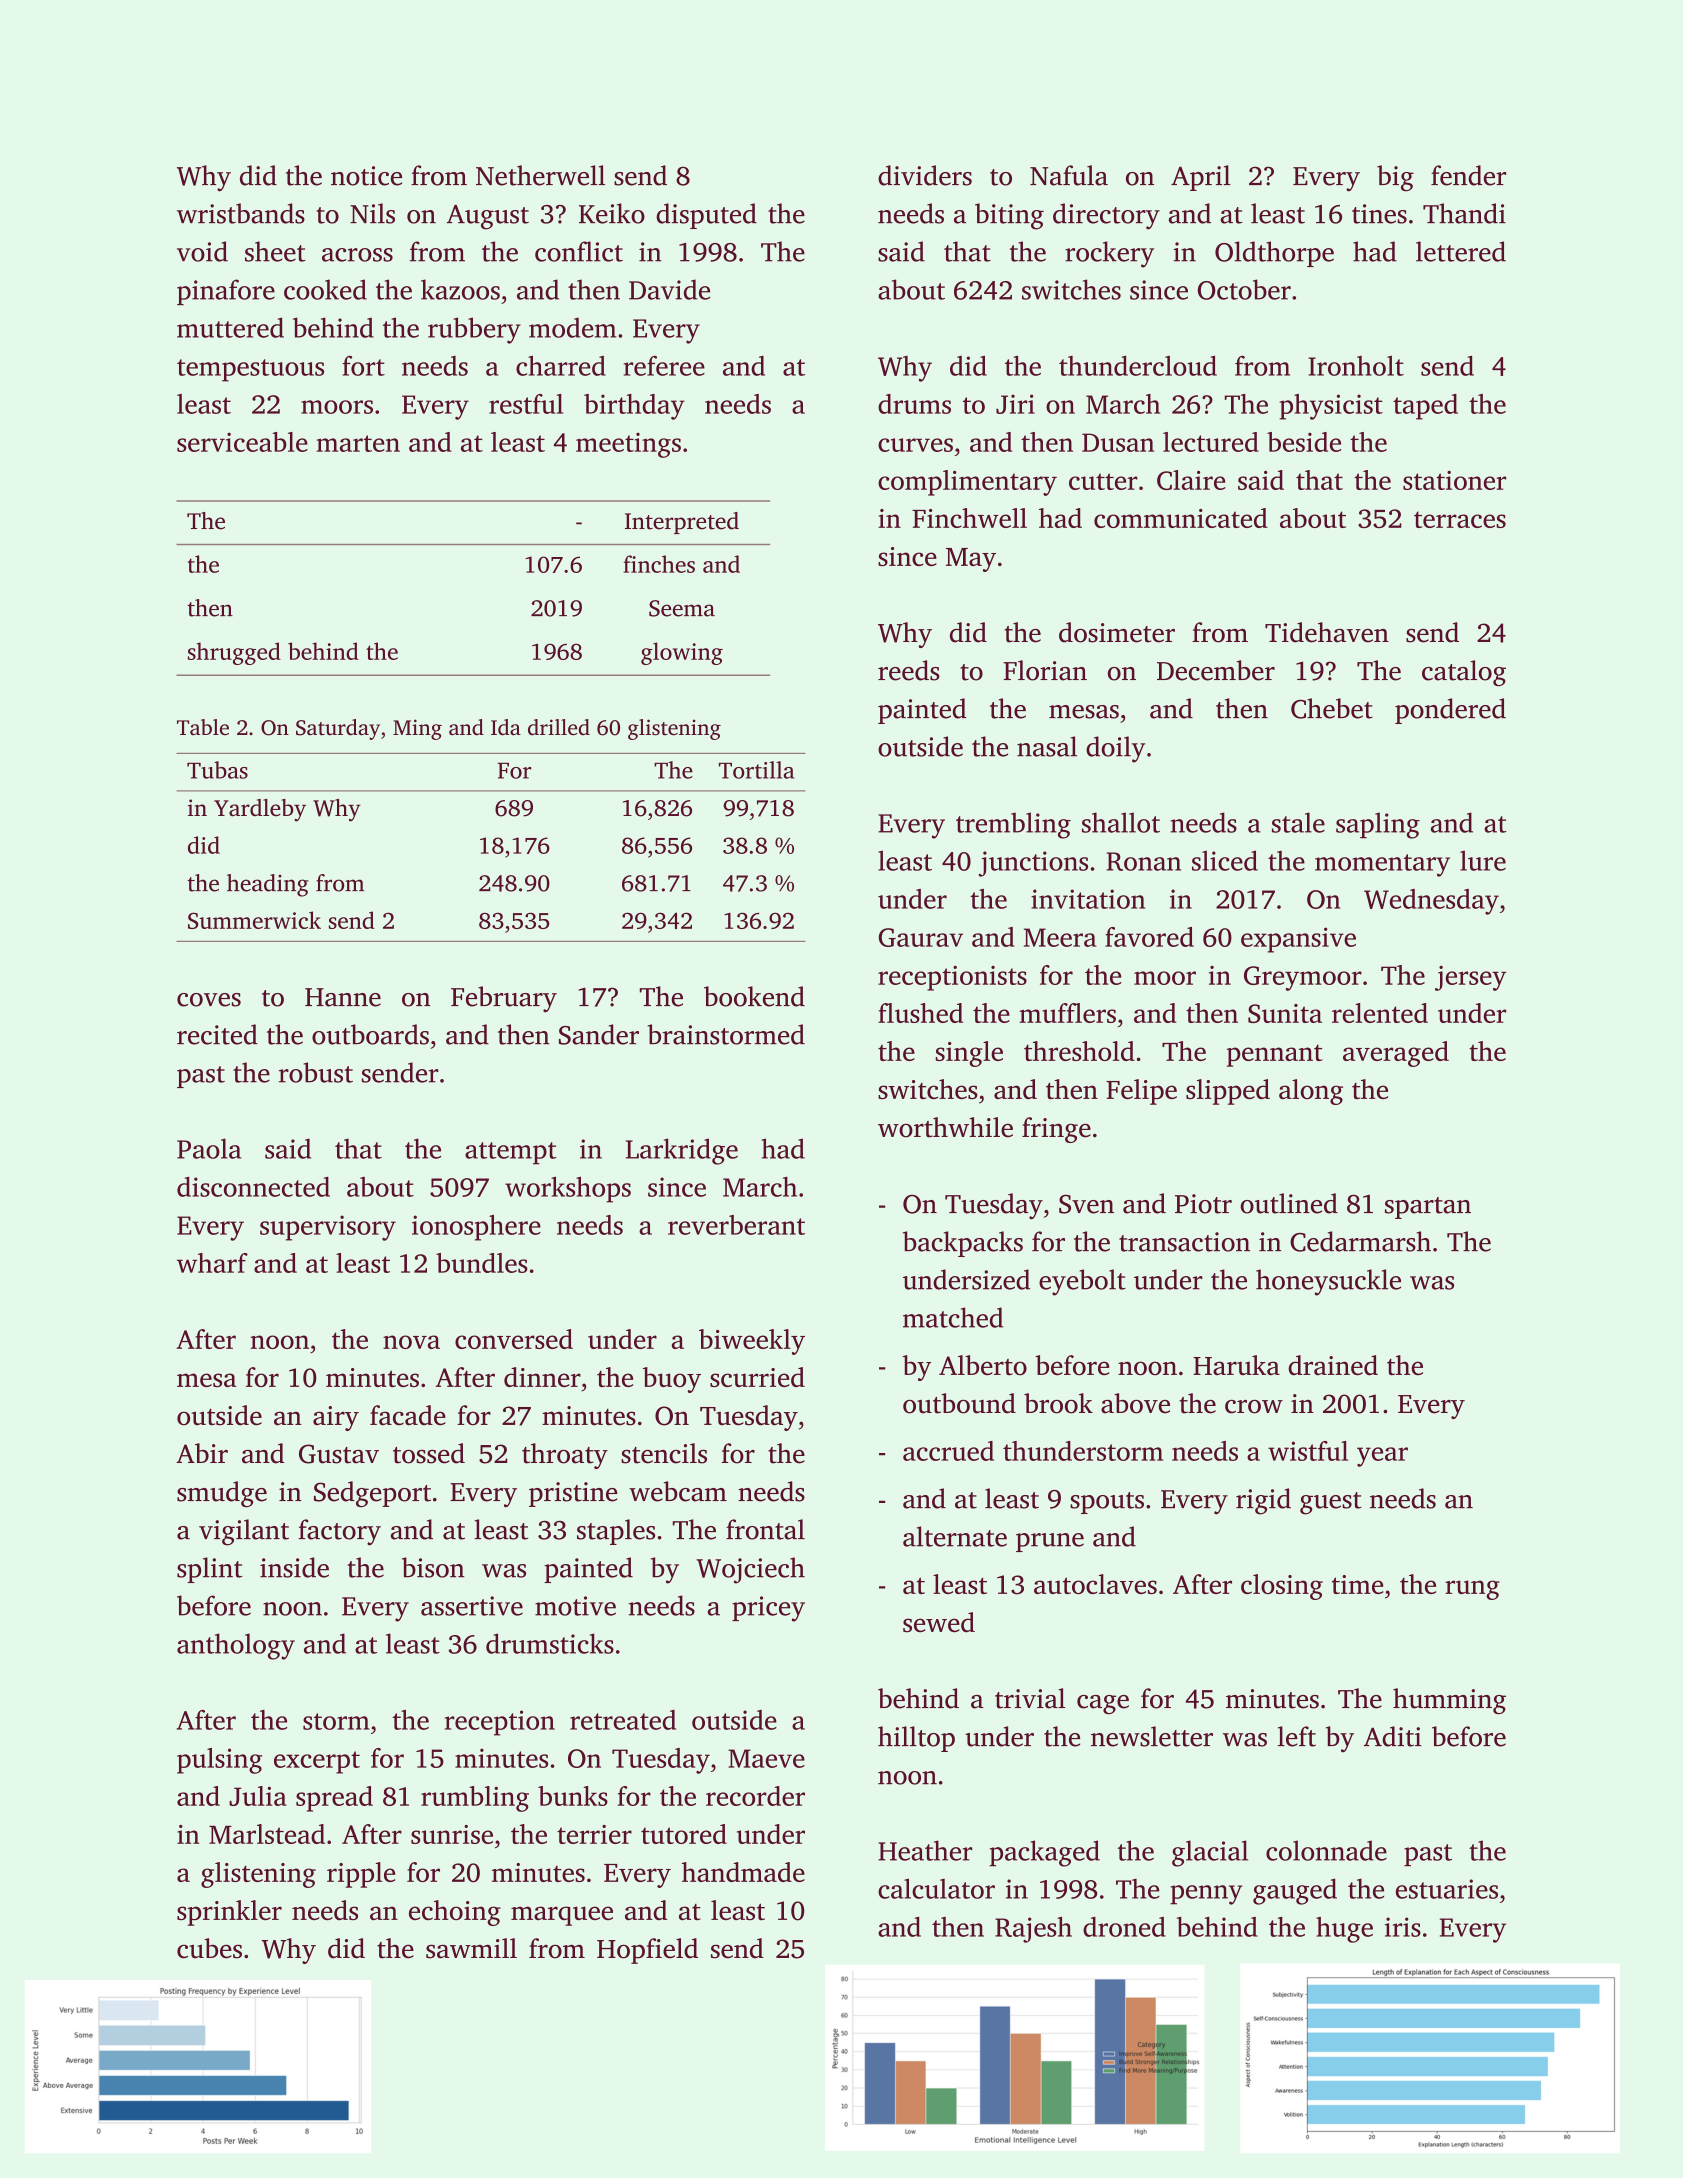 The width and height of the document is (1683, 2178). What do you see at coordinates (682, 1151) in the document?
I see `Larkridge` at bounding box center [682, 1151].
